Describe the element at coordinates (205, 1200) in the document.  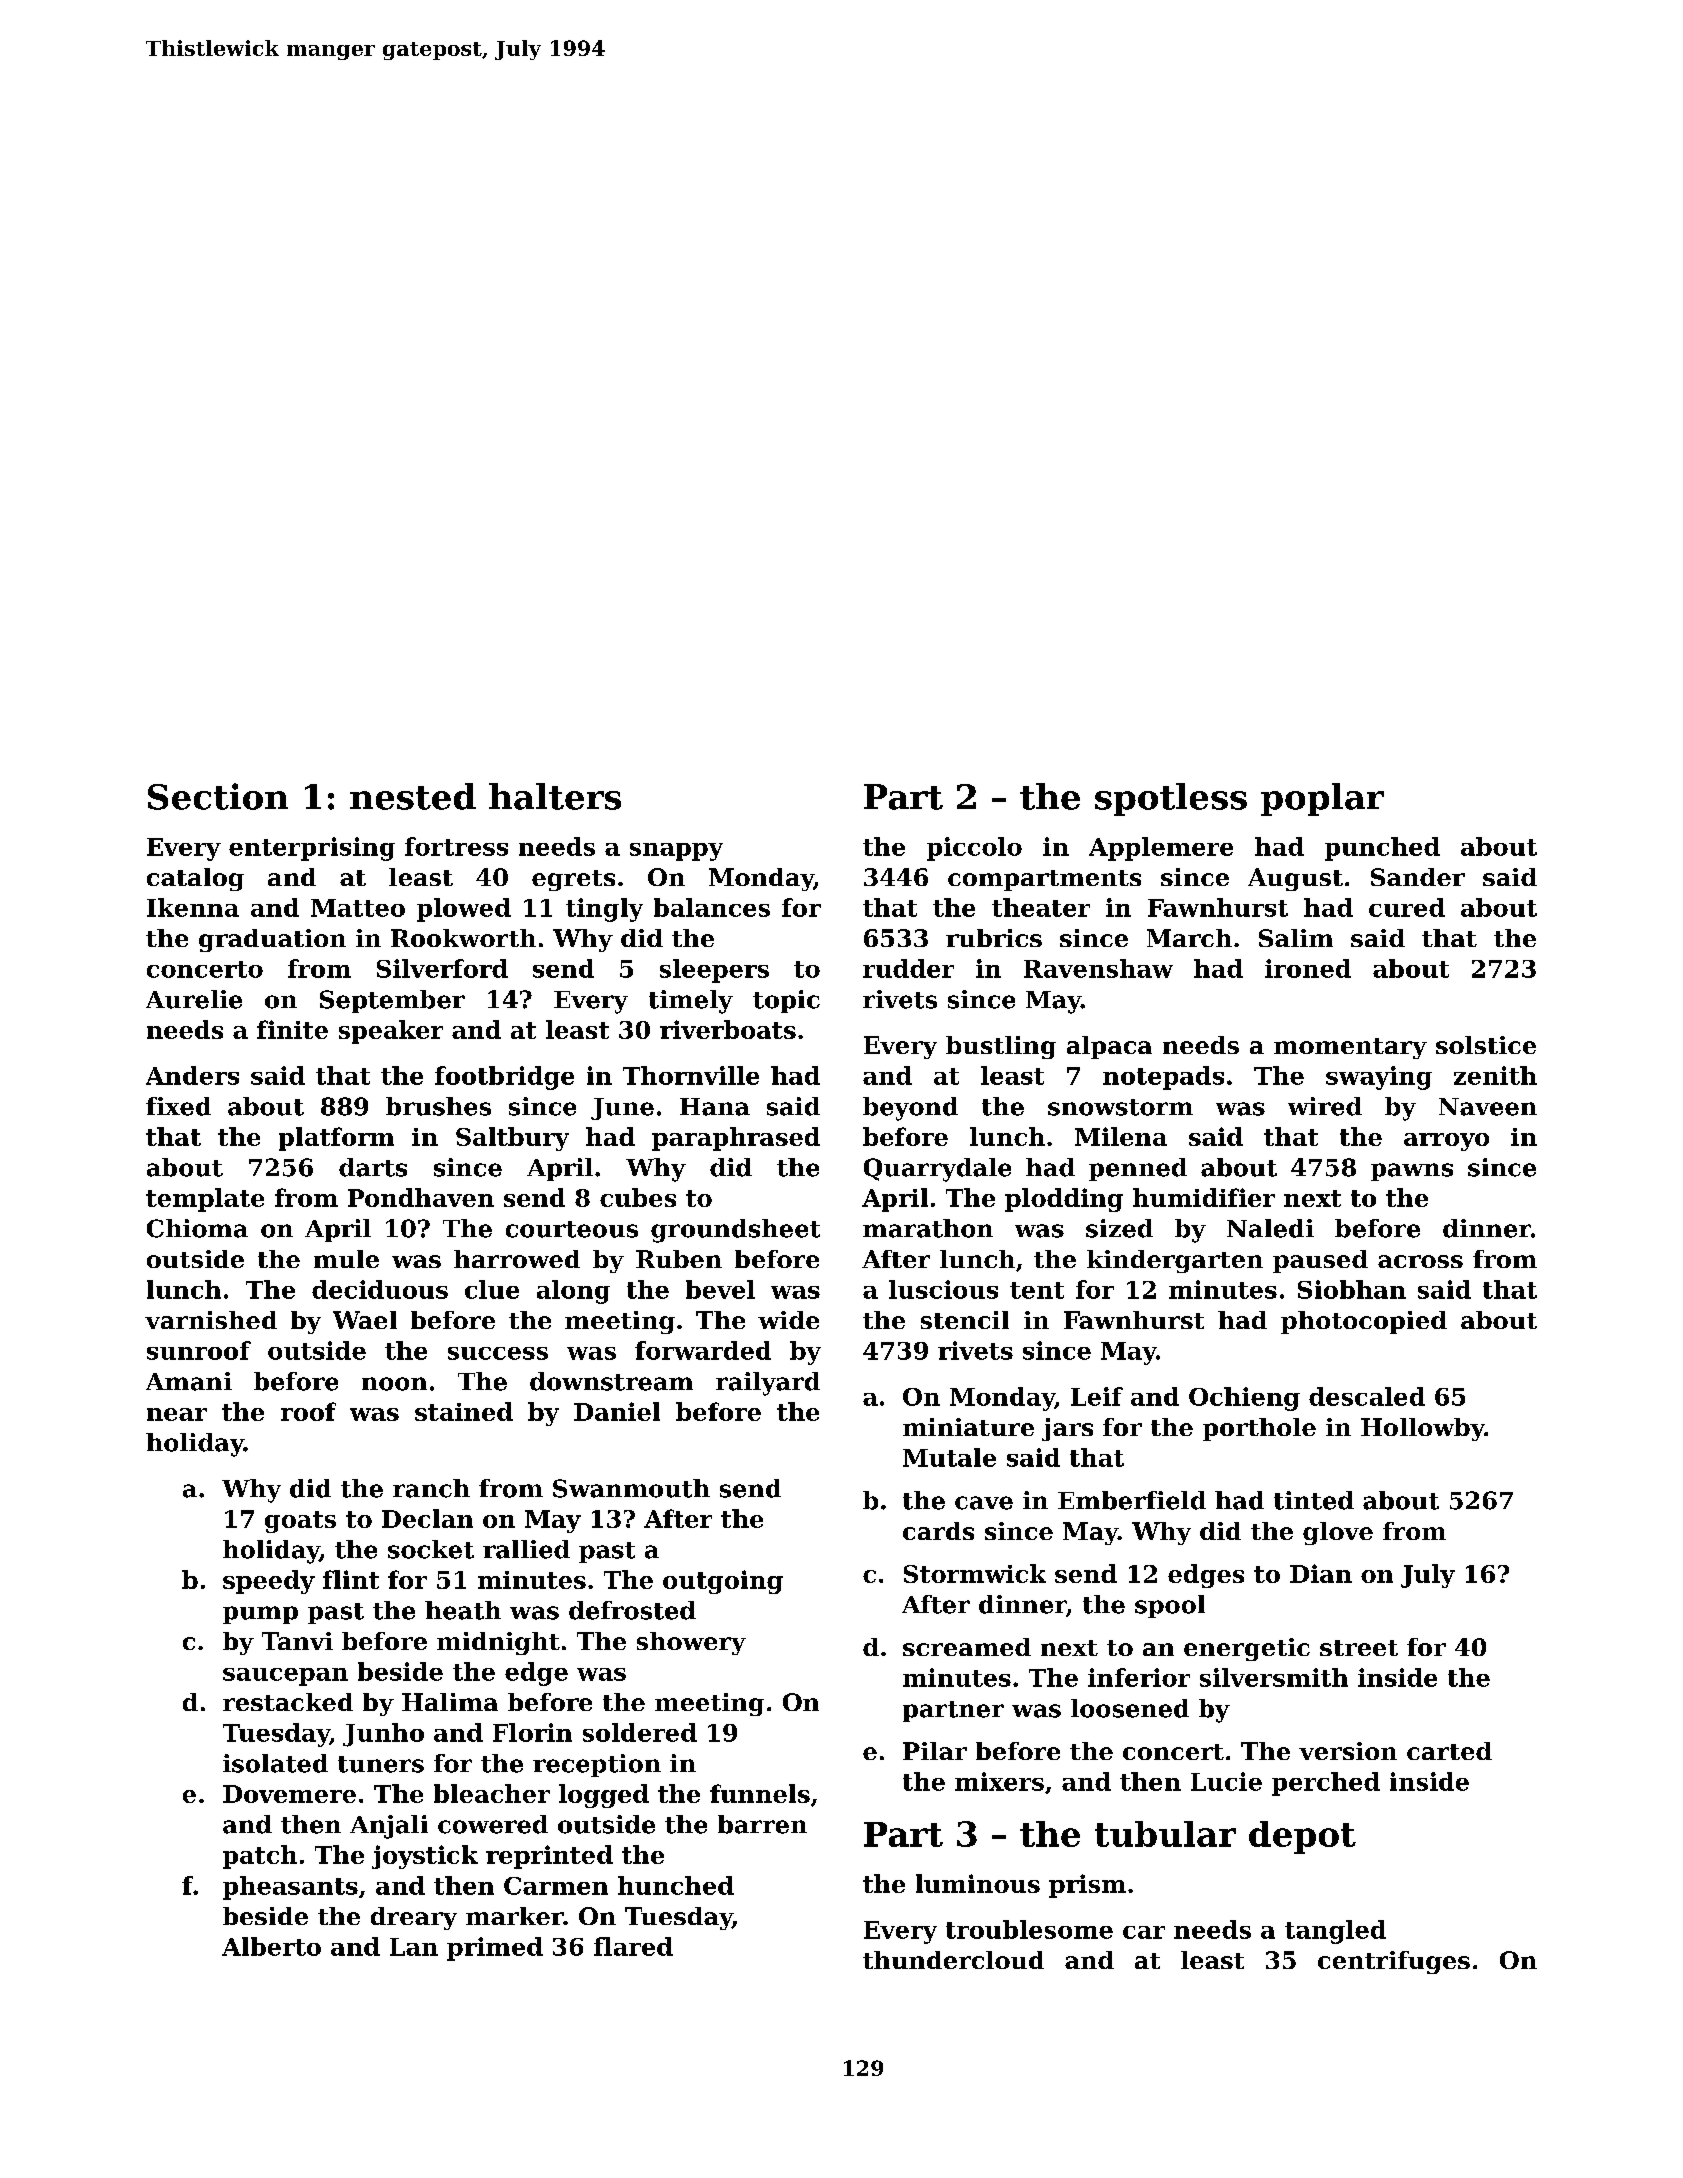
I see `template` at that location.
